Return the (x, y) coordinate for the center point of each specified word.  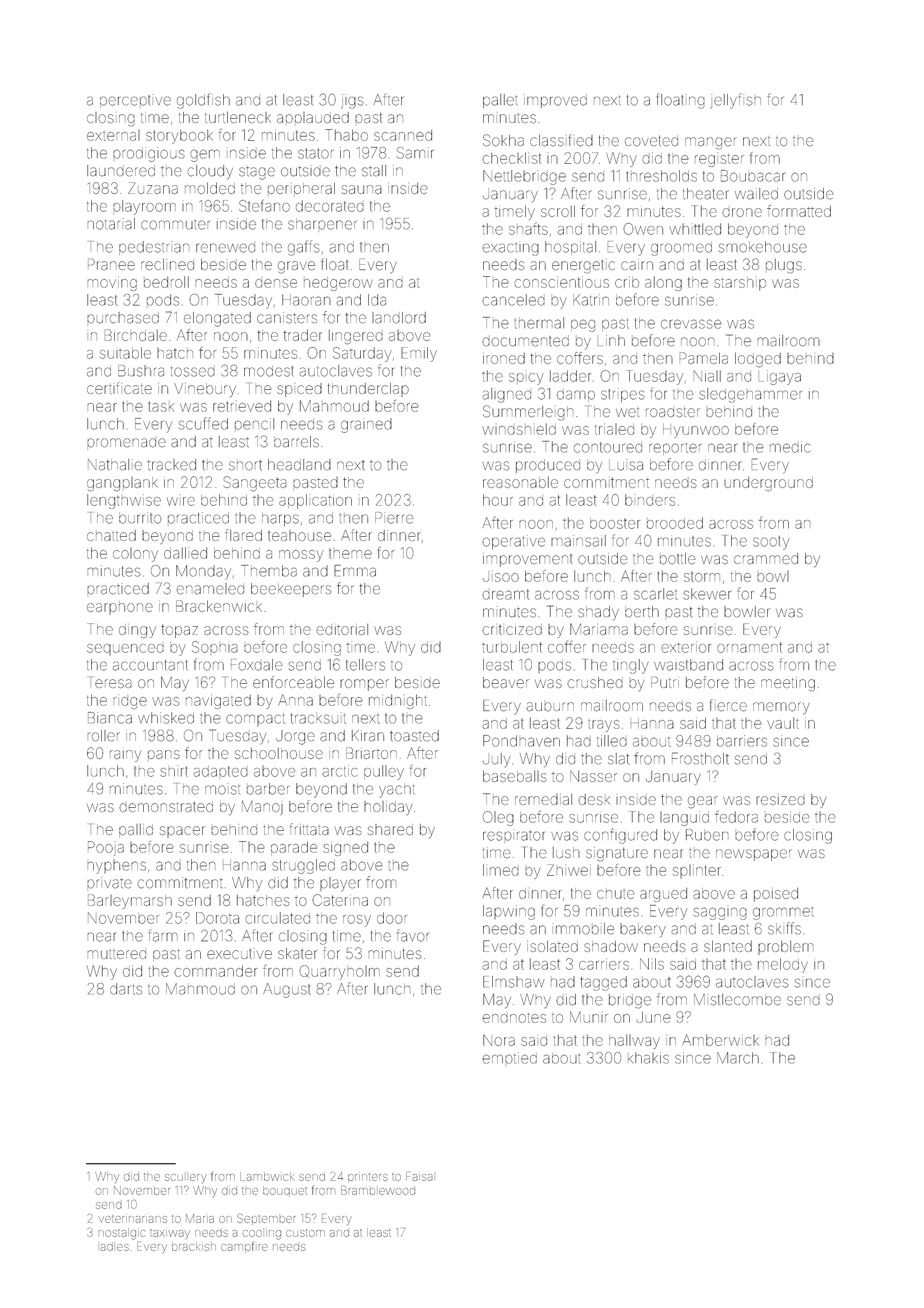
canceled (513, 300)
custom (305, 1233)
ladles (115, 1246)
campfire (244, 1247)
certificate (119, 388)
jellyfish (735, 101)
